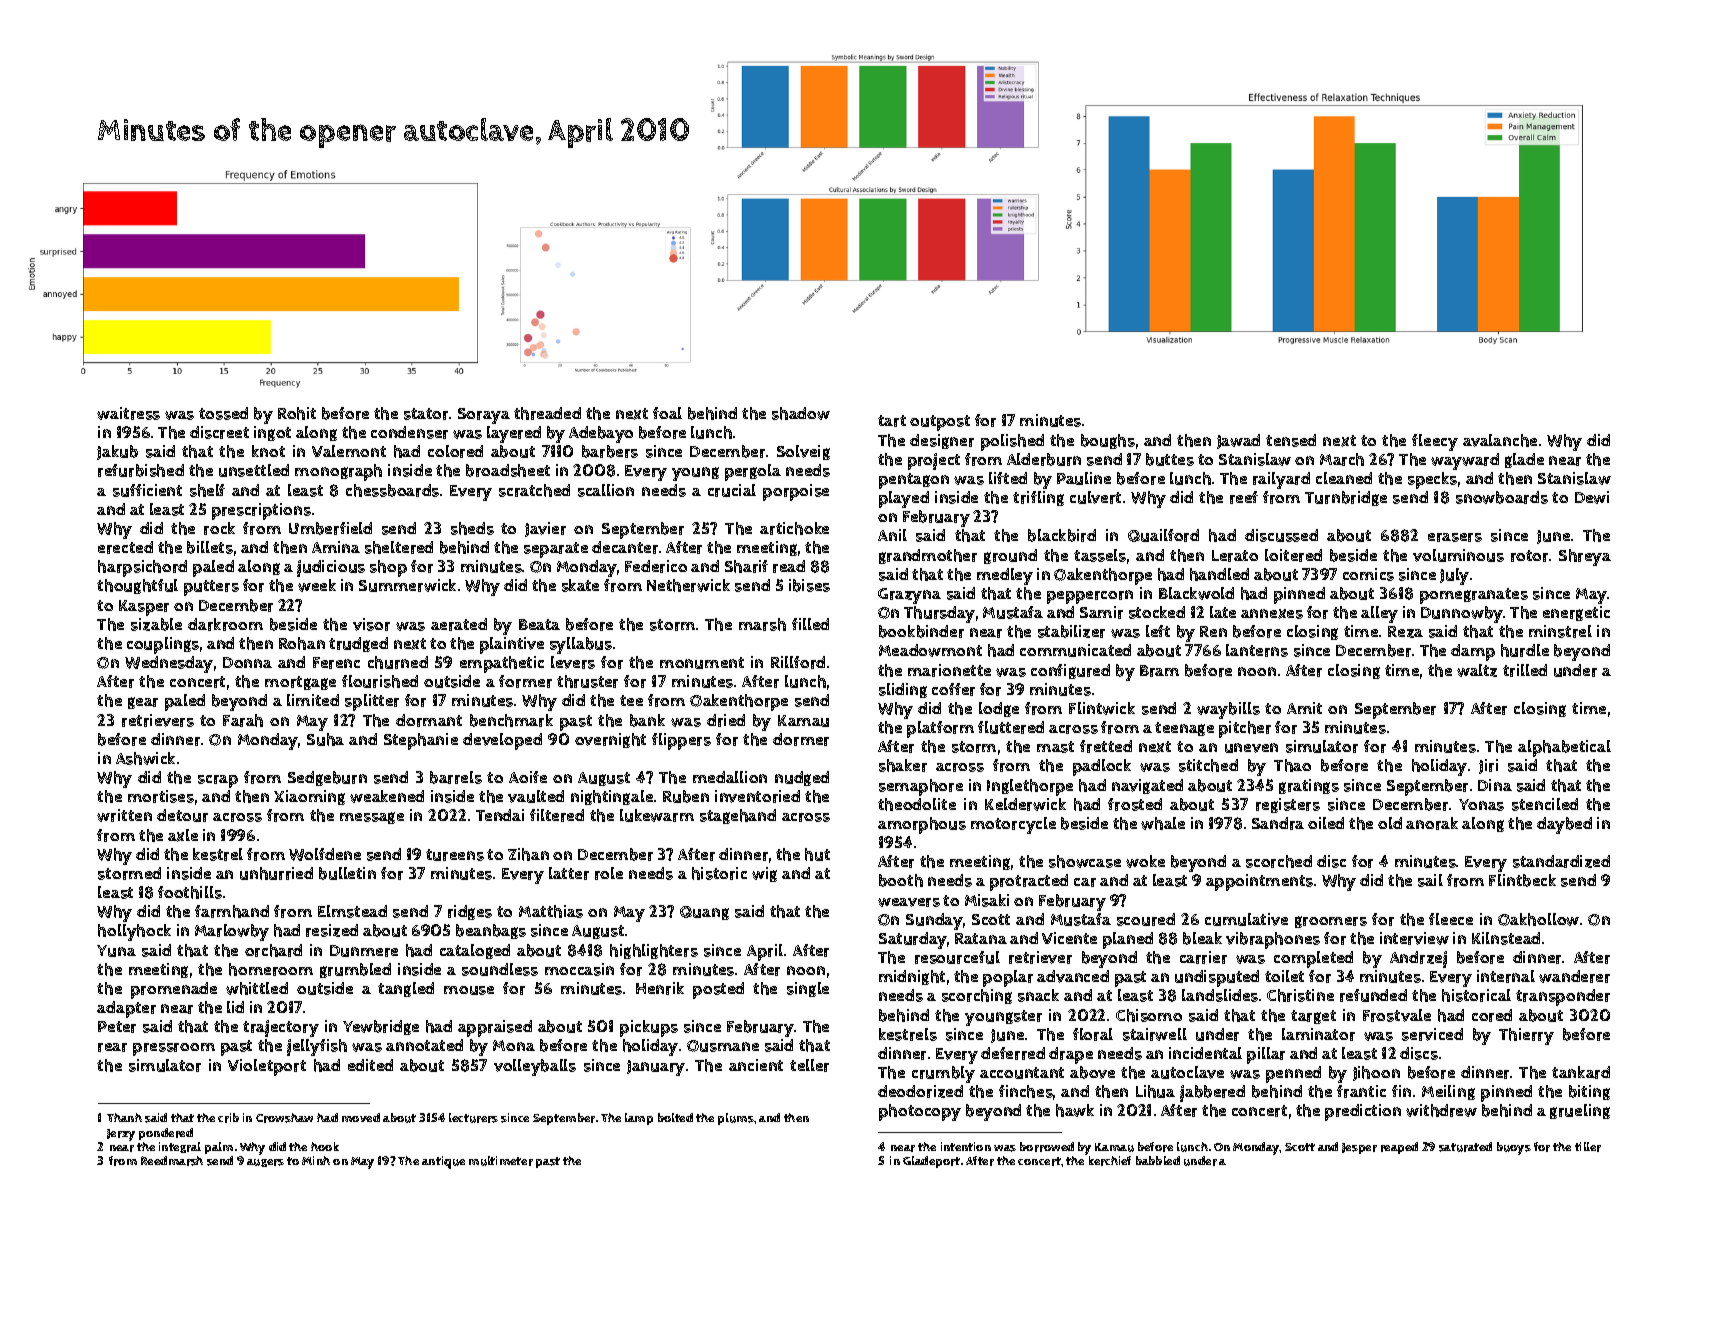 The image size is (1709, 1321). Describe the element at coordinates (903, 765) in the page. I see `shaker` at that location.
